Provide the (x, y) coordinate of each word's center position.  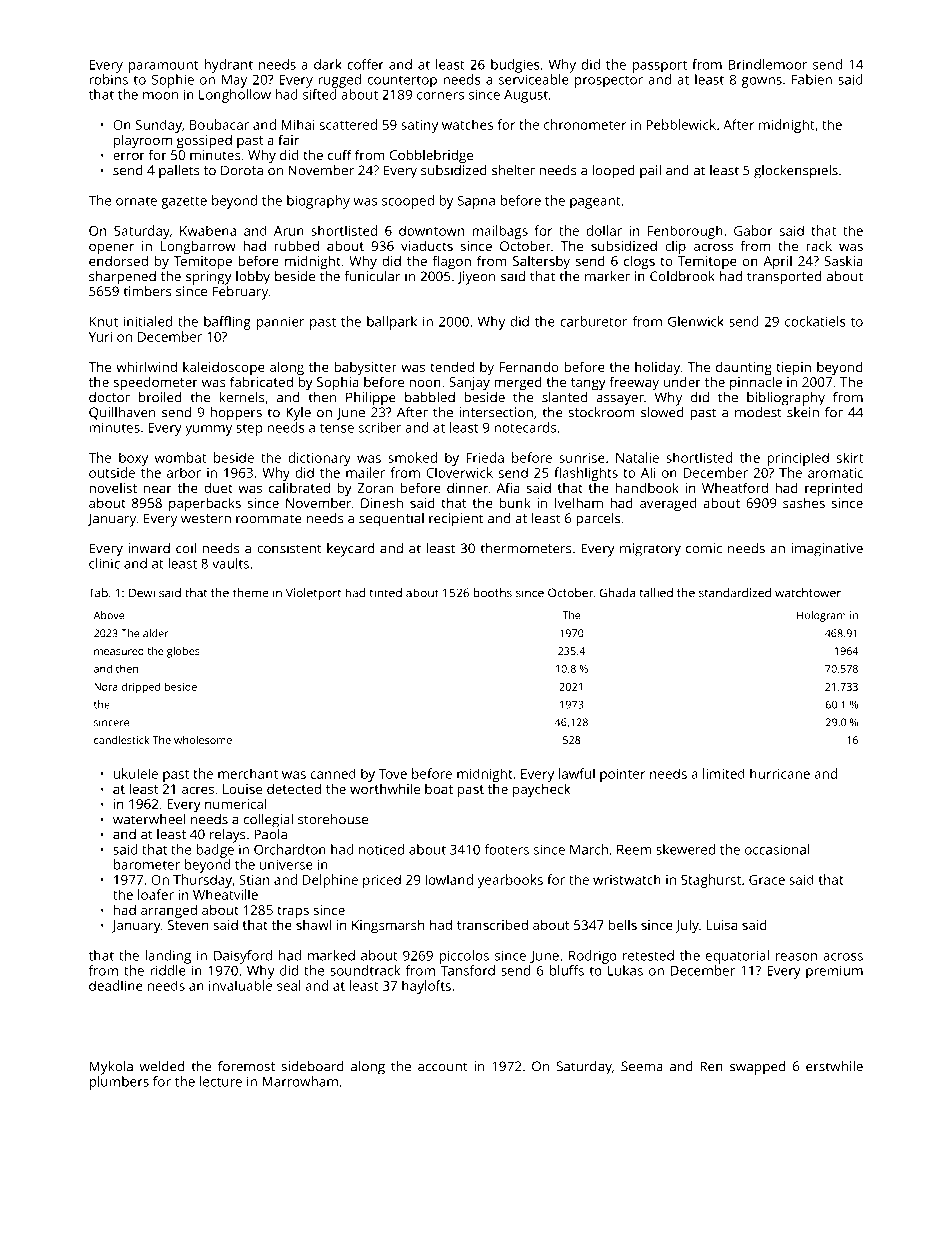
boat (439, 789)
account (443, 1067)
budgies (515, 66)
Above (109, 615)
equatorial (737, 957)
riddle (168, 970)
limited (724, 773)
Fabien (812, 79)
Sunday (159, 126)
